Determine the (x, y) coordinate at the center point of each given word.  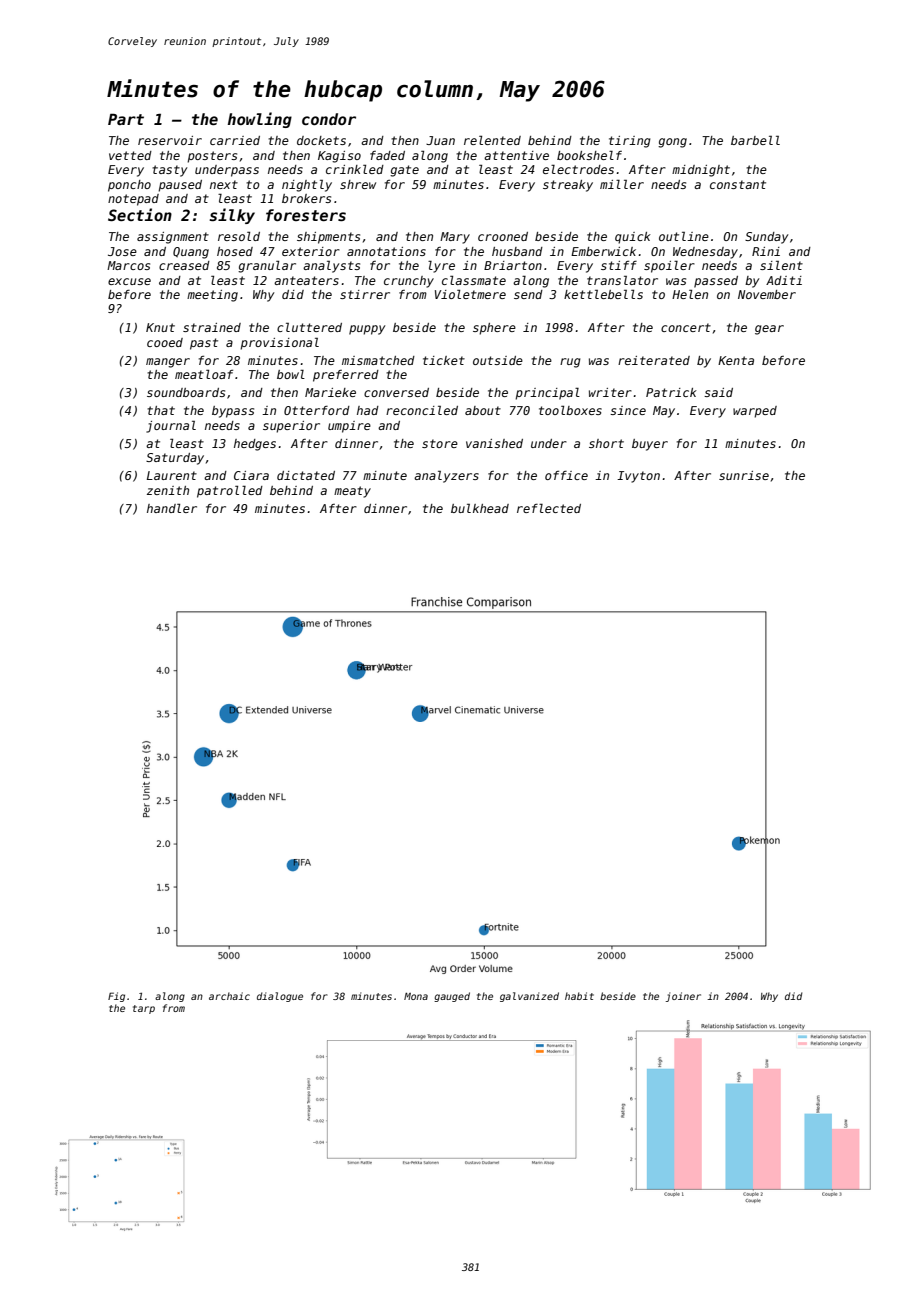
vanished (494, 443)
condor (329, 119)
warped (755, 412)
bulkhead (480, 508)
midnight (701, 171)
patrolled (230, 491)
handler (172, 508)
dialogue (280, 997)
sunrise (744, 475)
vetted (130, 155)
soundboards (186, 392)
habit (579, 996)
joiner (683, 997)
